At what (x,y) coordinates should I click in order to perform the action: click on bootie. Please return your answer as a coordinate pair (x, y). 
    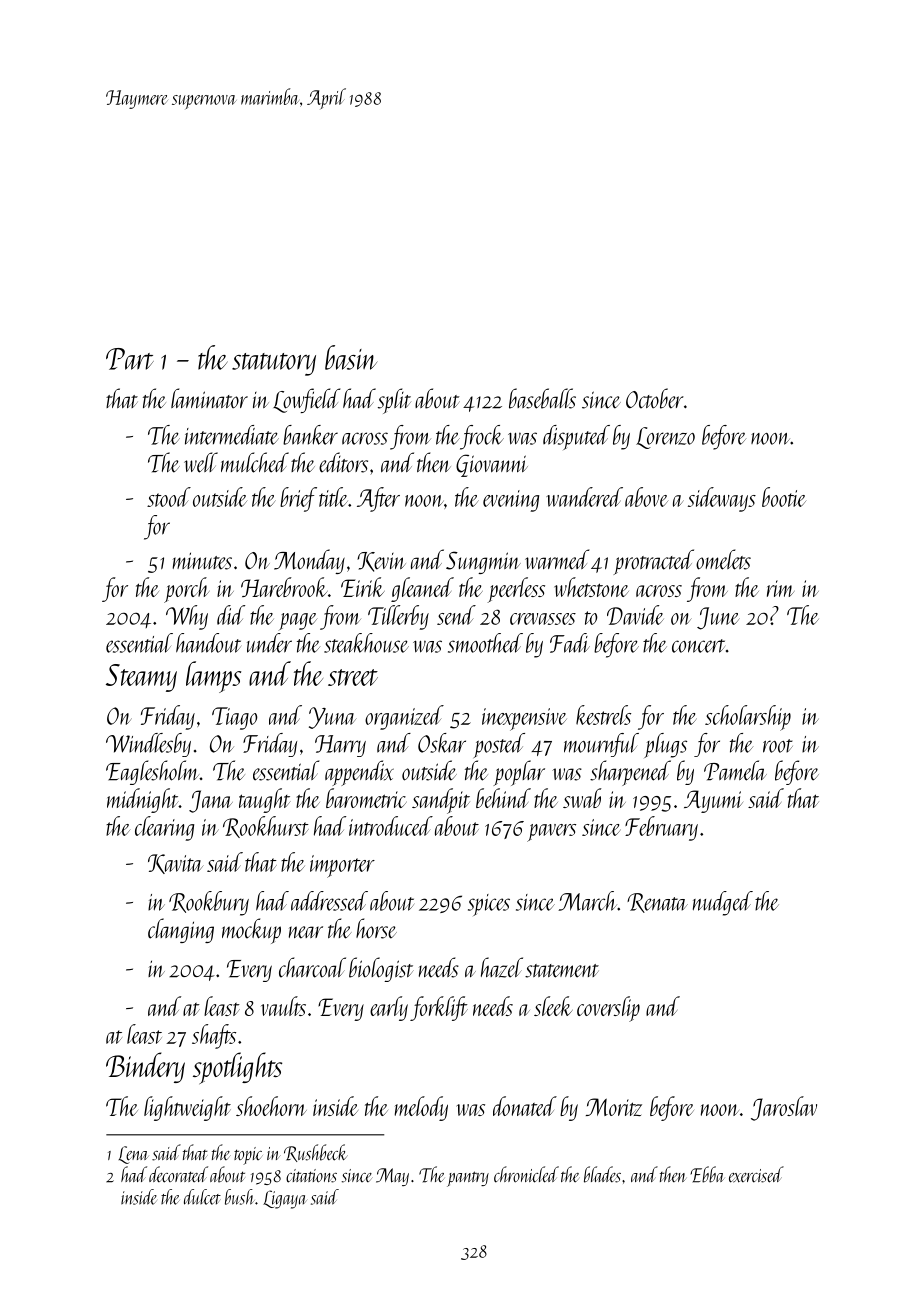
    Looking at the image, I should click on (784, 497).
